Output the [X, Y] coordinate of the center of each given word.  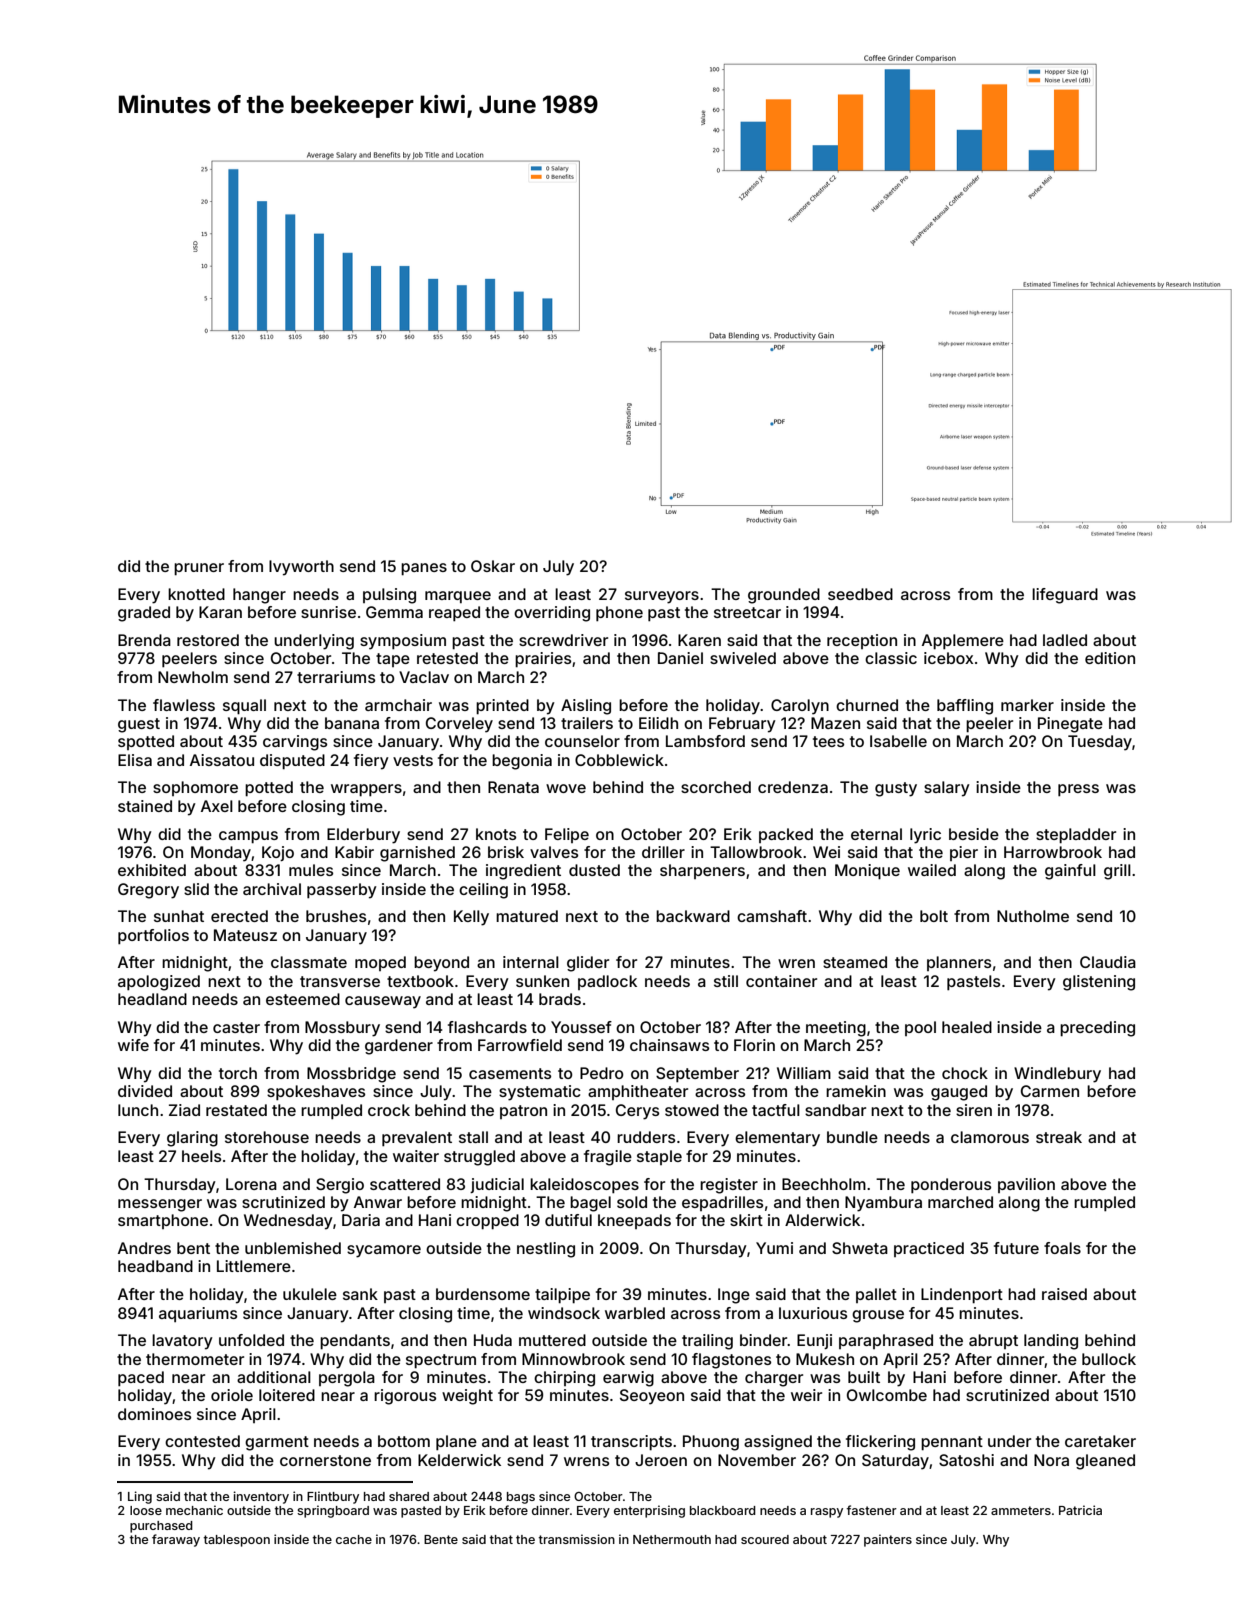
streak [1059, 1137]
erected [239, 916]
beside [974, 834]
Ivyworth [301, 568]
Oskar [493, 566]
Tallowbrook [756, 852]
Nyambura [883, 1204]
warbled [635, 1313]
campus [248, 837]
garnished [417, 854]
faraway [176, 1540]
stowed [692, 1110]
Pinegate [1070, 725]
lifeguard [1065, 596]
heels [201, 1156]
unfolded [251, 1340]
